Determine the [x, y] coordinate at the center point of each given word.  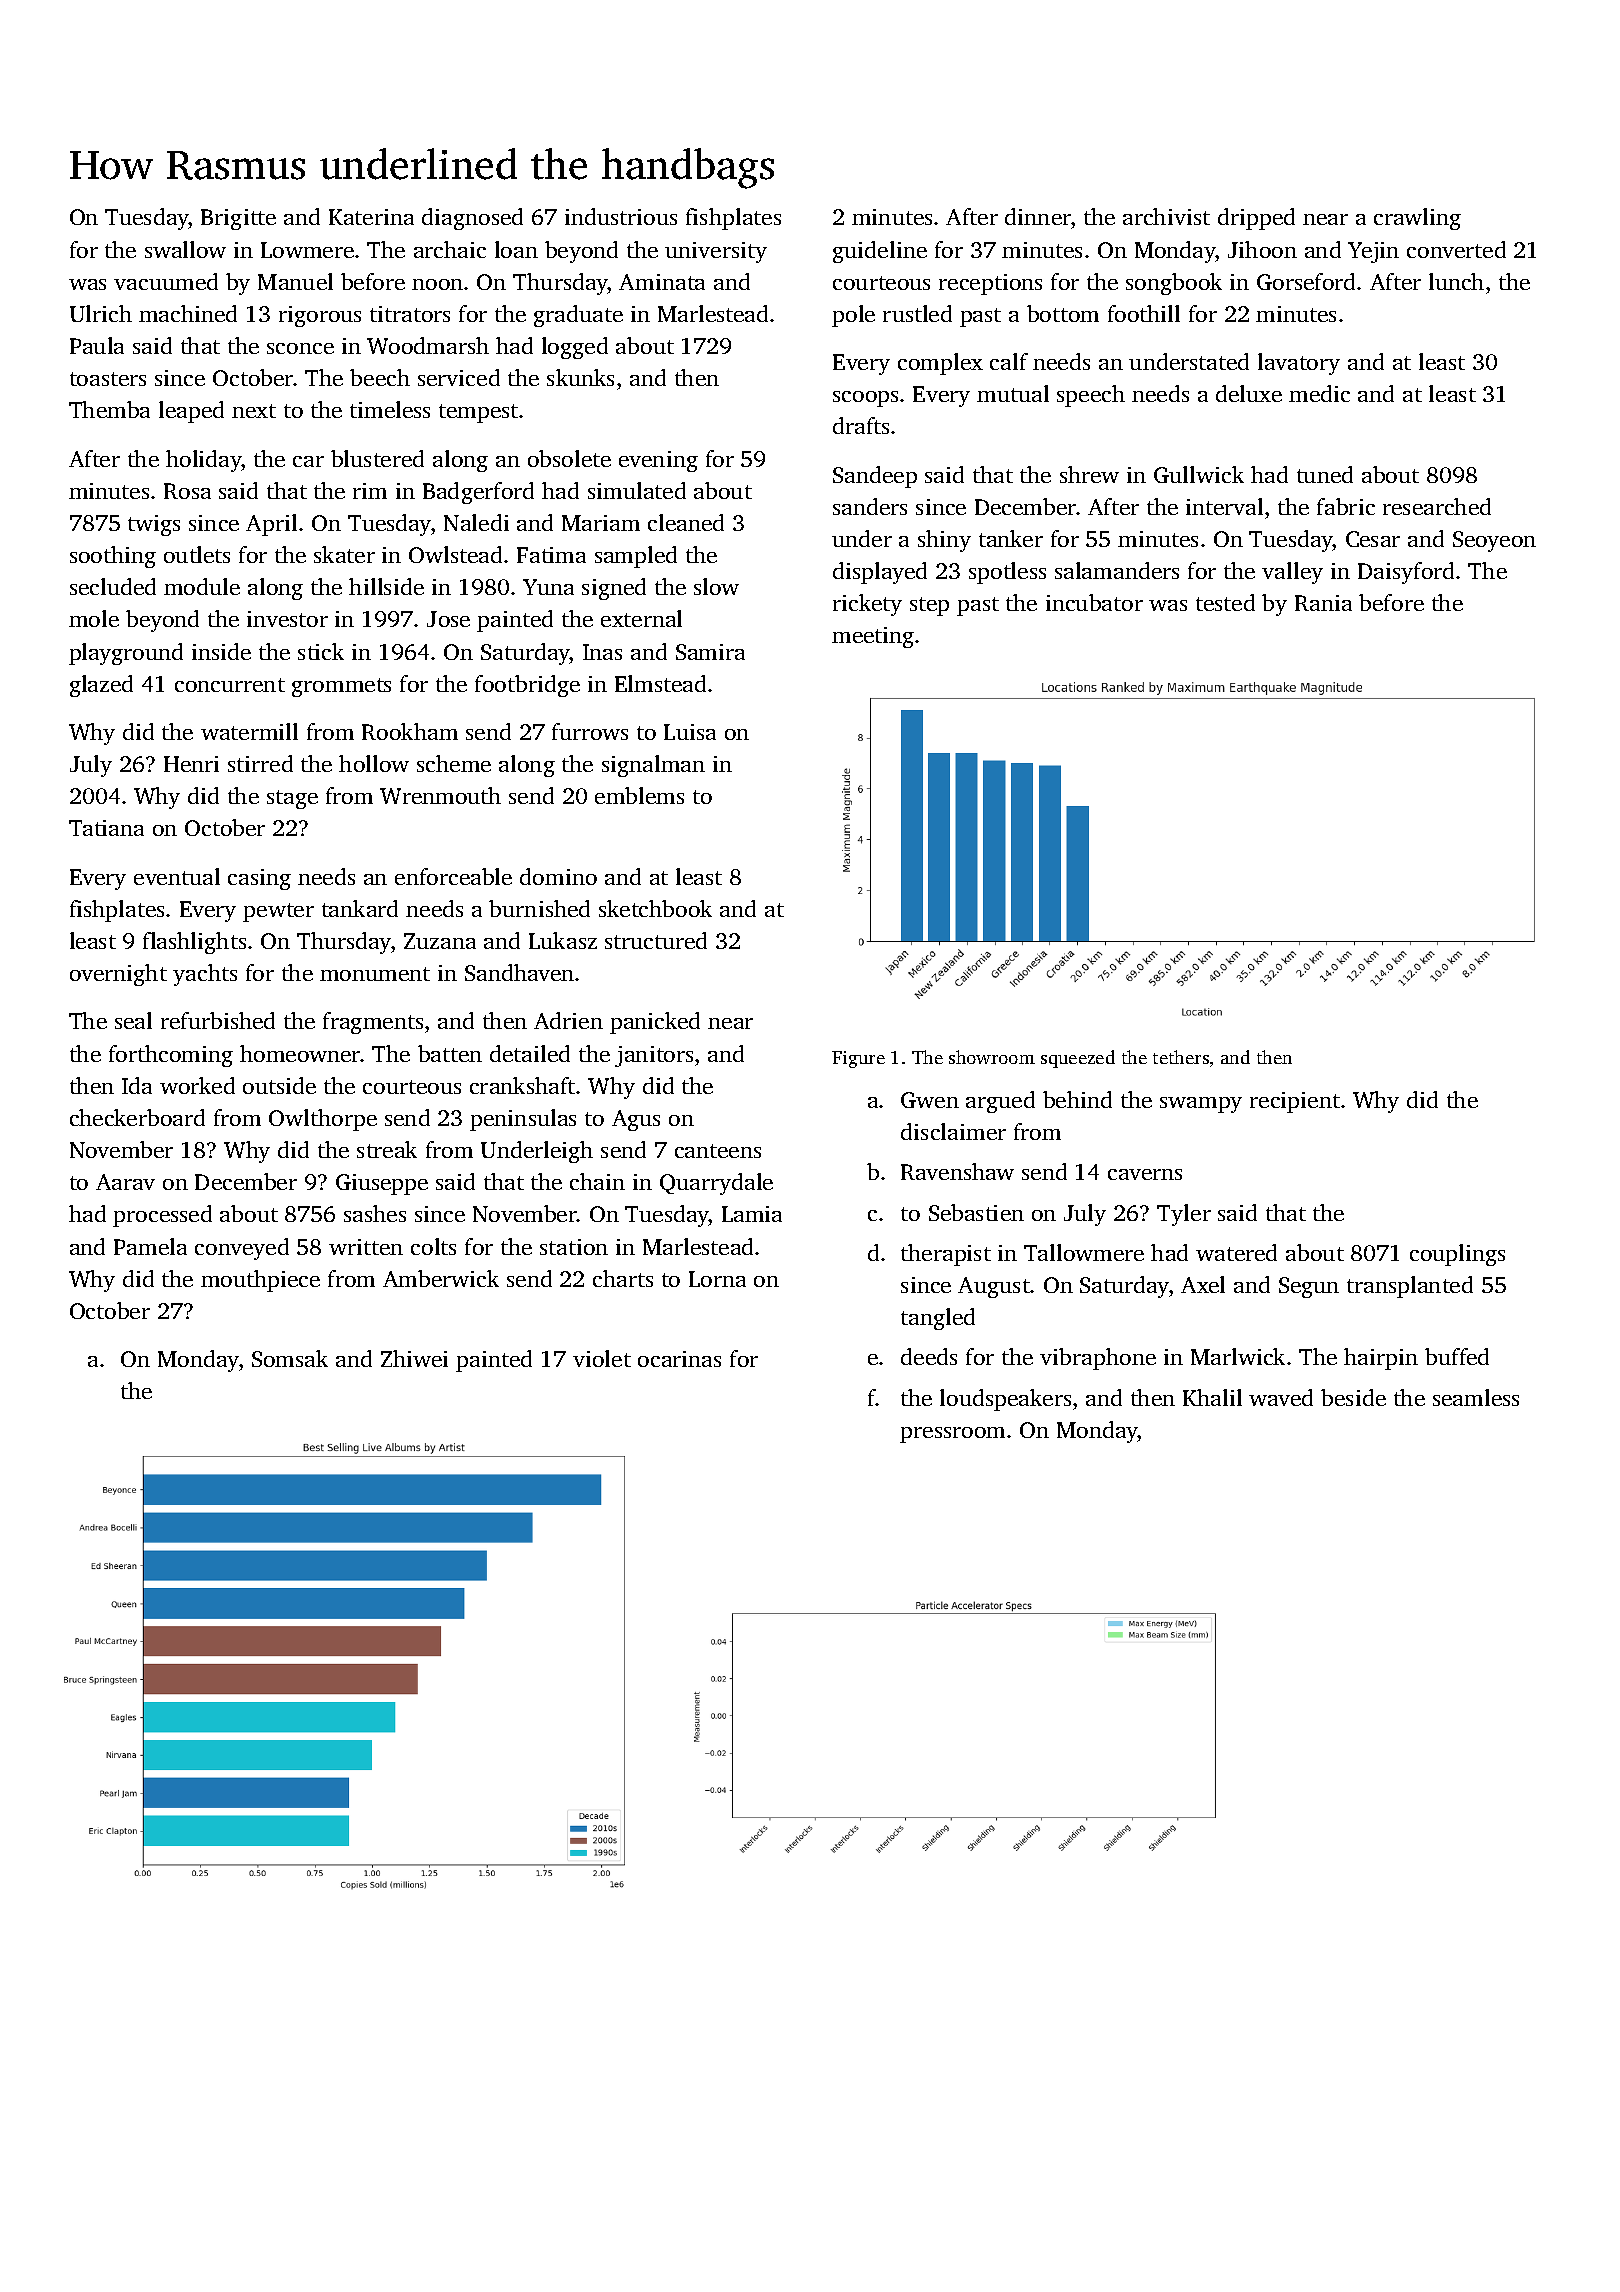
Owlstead [455, 554]
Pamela [150, 1246]
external [641, 618]
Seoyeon [1494, 541]
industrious [621, 216]
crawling [1417, 219]
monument [375, 974]
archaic [450, 249]
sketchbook [655, 908]
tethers [1181, 1057]
